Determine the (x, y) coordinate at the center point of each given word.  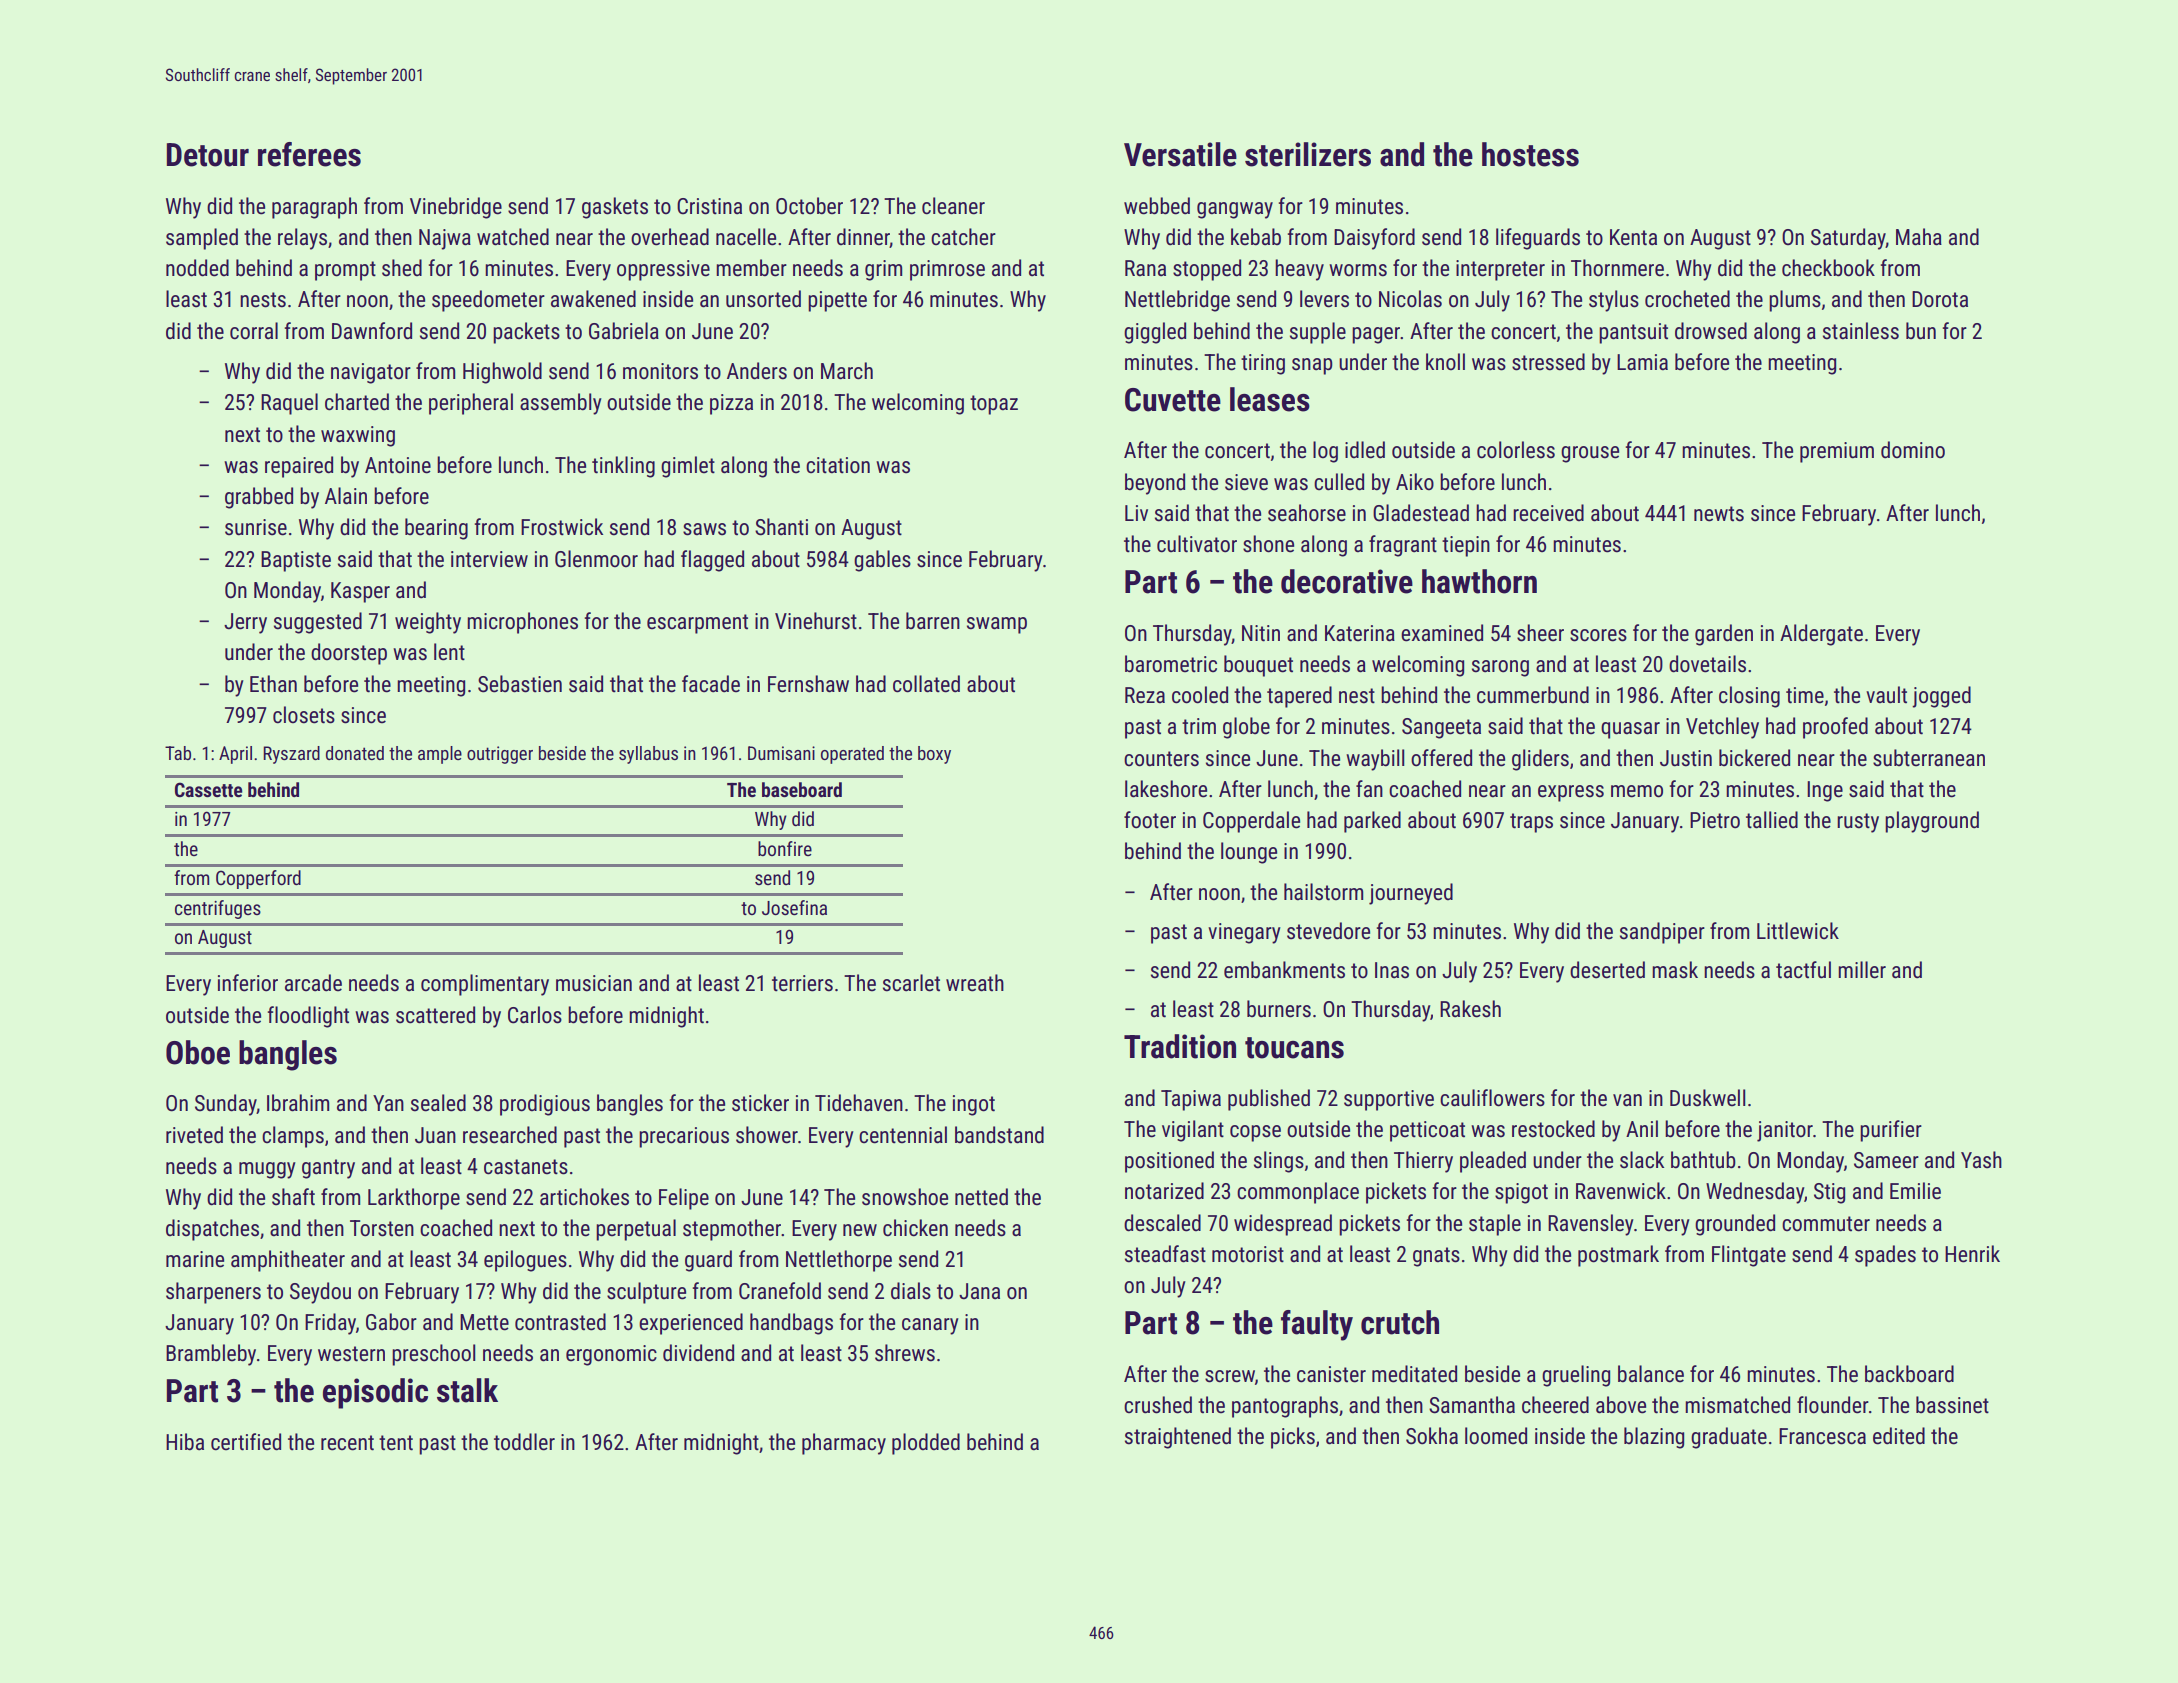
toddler (524, 1442)
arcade (313, 983)
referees (309, 154)
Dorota (1940, 299)
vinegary (1244, 933)
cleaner (953, 206)
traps (1531, 823)
